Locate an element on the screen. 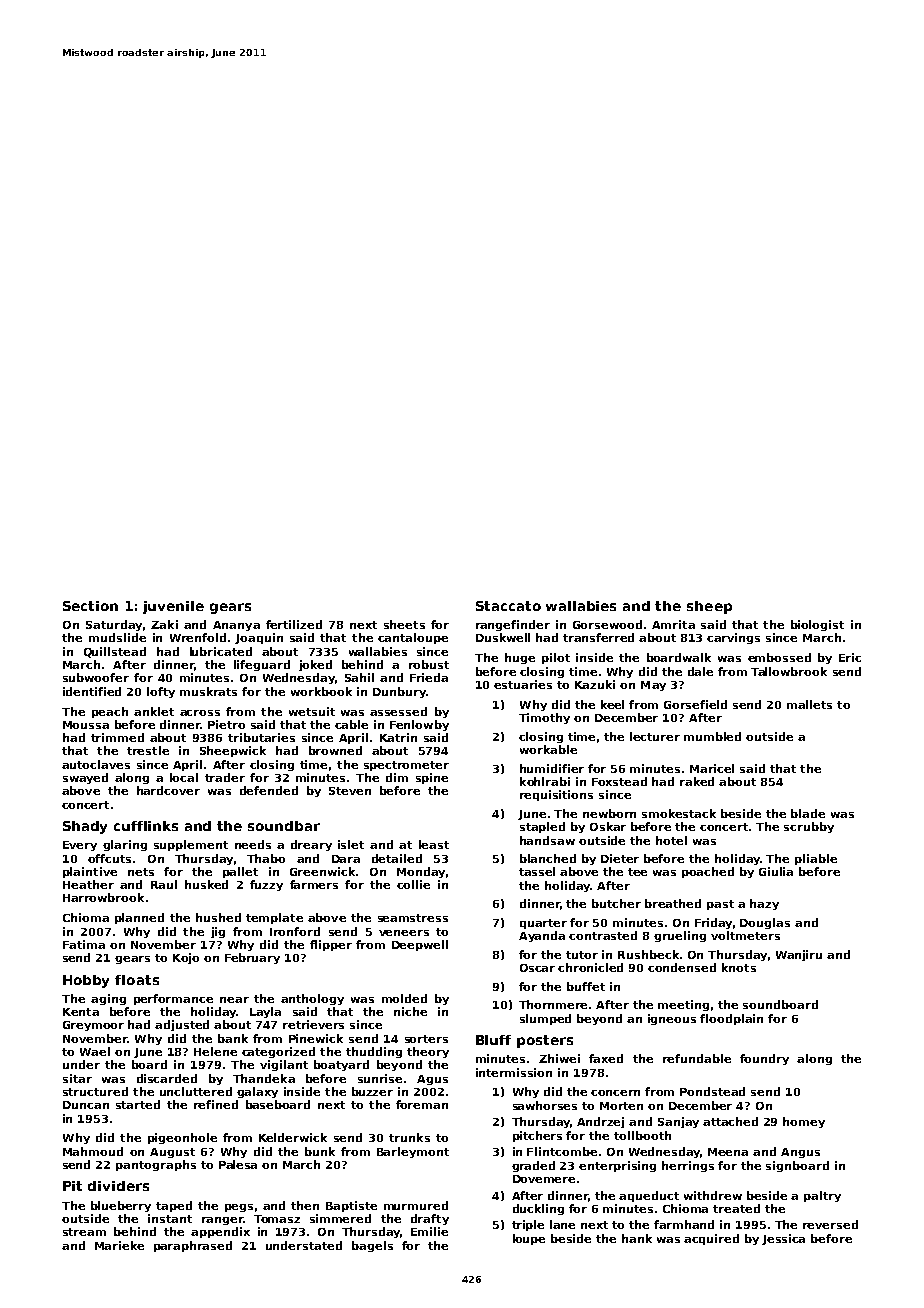 This screenshot has width=924, height=1308. thudding is located at coordinates (374, 1052).
